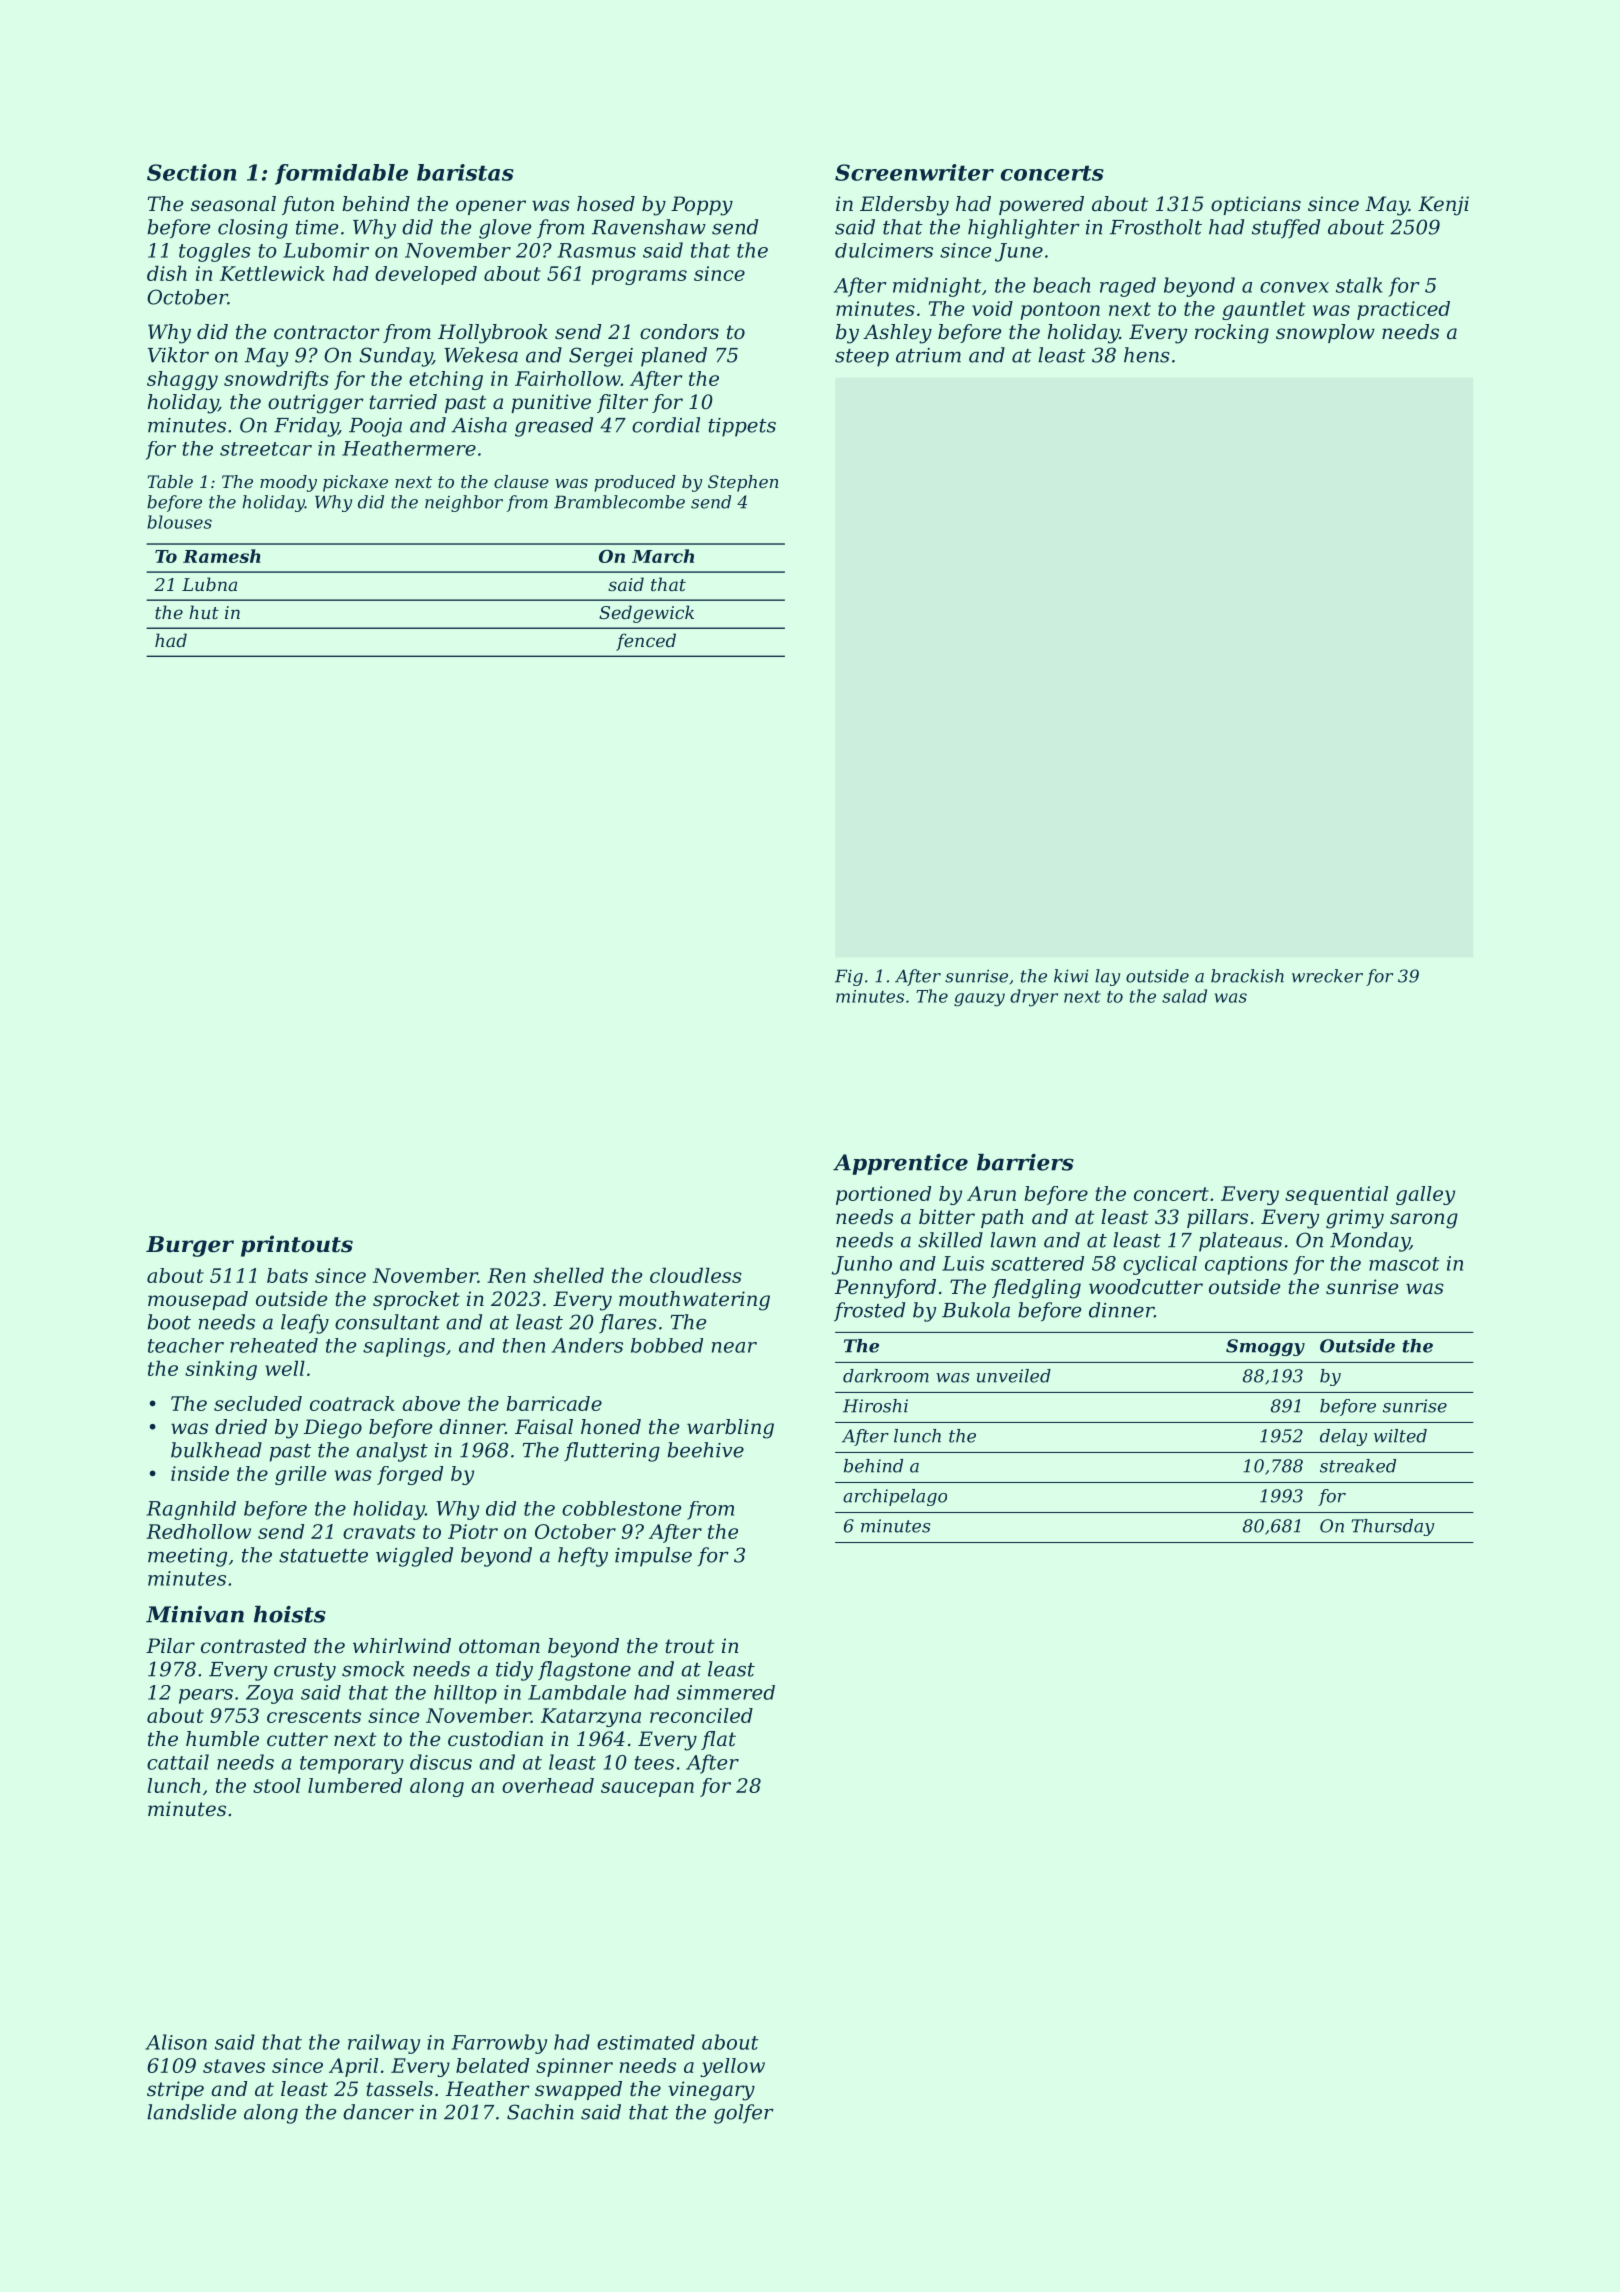 The height and width of the screenshot is (2292, 1620). What do you see at coordinates (1071, 976) in the screenshot?
I see `kiwi` at bounding box center [1071, 976].
